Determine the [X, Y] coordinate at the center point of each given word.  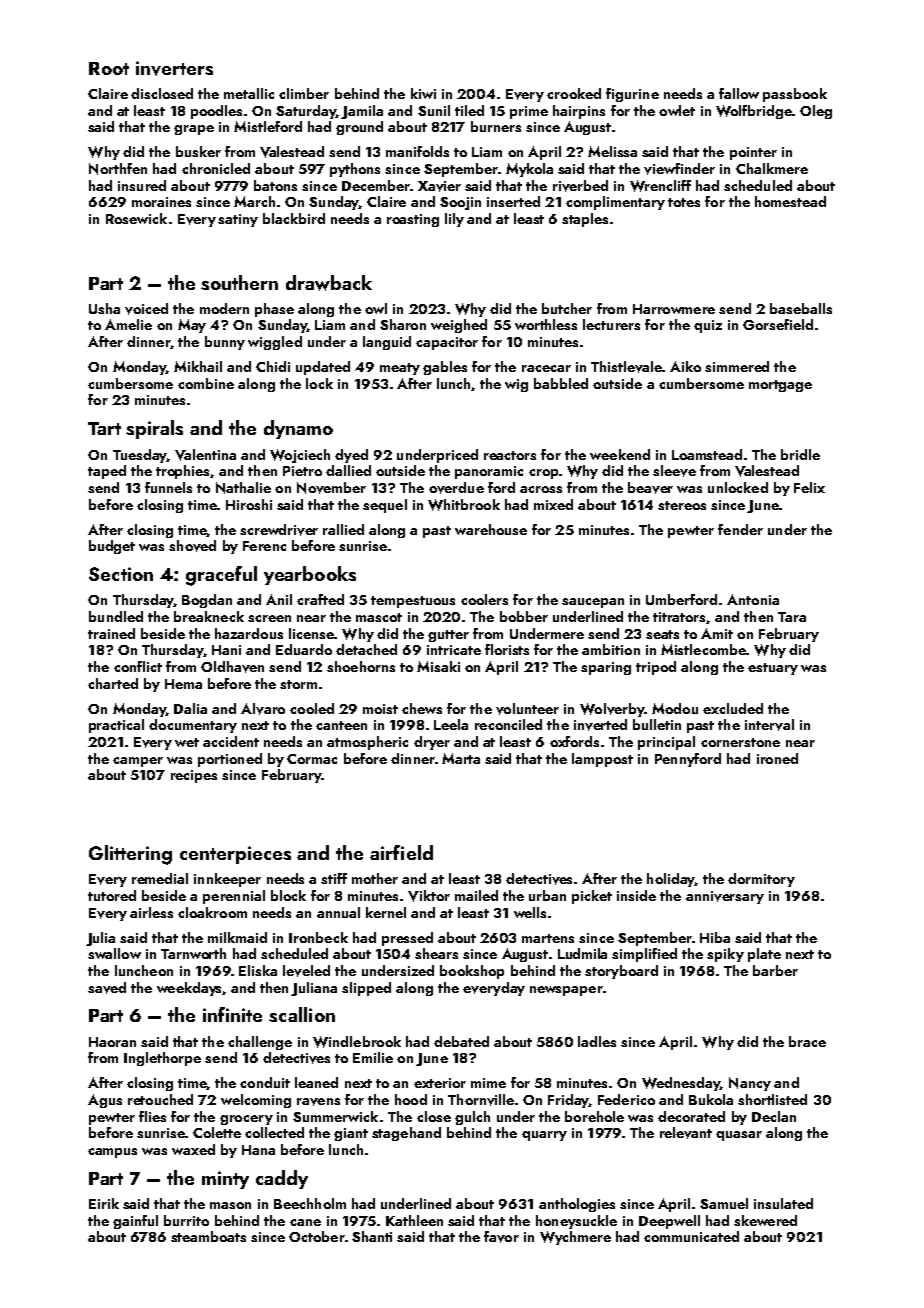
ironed [777, 758]
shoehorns [361, 666]
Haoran [112, 1042]
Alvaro [263, 709]
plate [764, 955]
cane [305, 1222]
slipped [366, 989]
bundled [116, 616]
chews [422, 708]
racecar [546, 368]
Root [109, 68]
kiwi [423, 93]
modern [224, 308]
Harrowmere [674, 309]
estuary [773, 669]
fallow [739, 93]
